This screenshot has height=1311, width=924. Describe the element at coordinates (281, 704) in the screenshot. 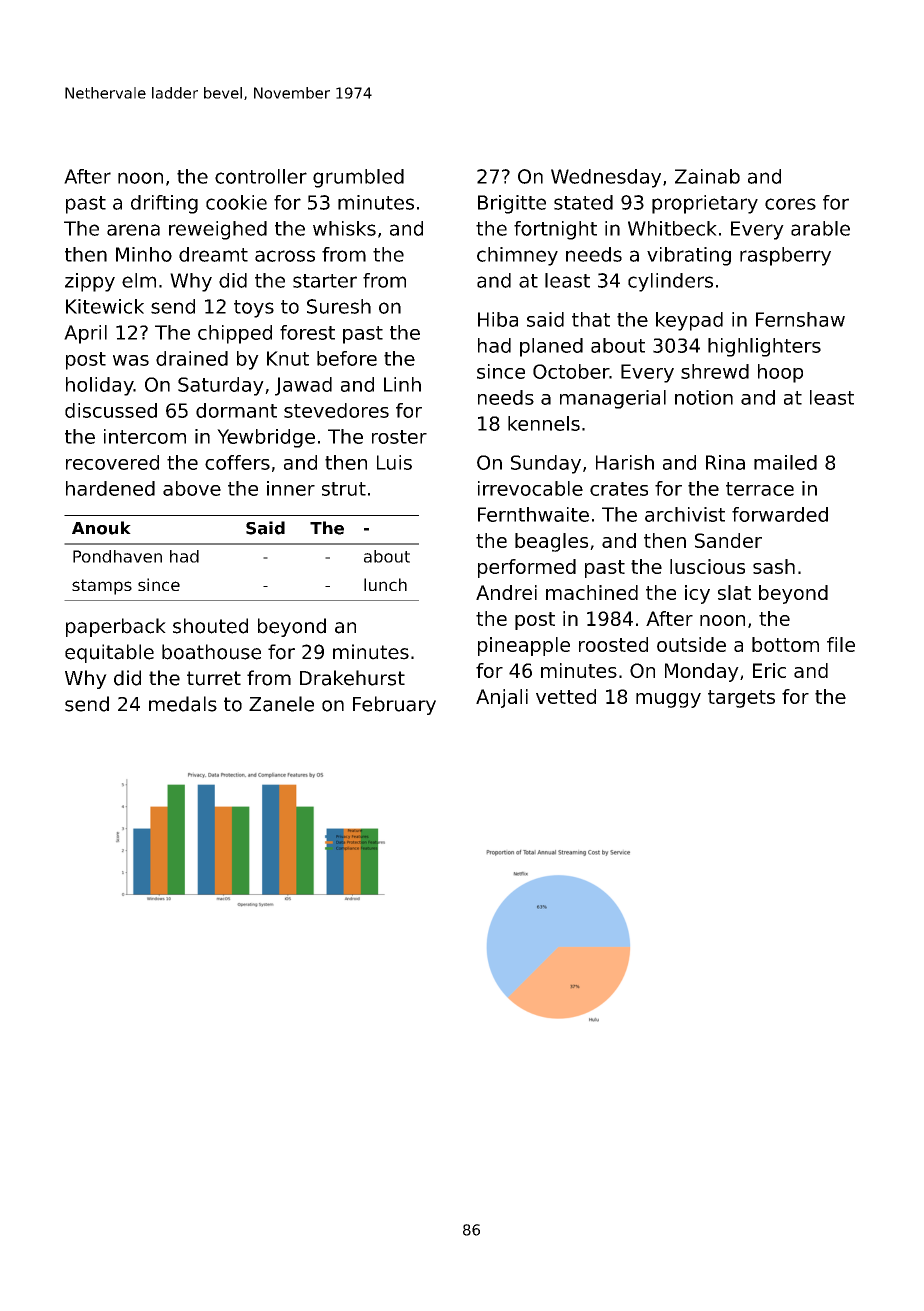

I see `Zanele` at that location.
